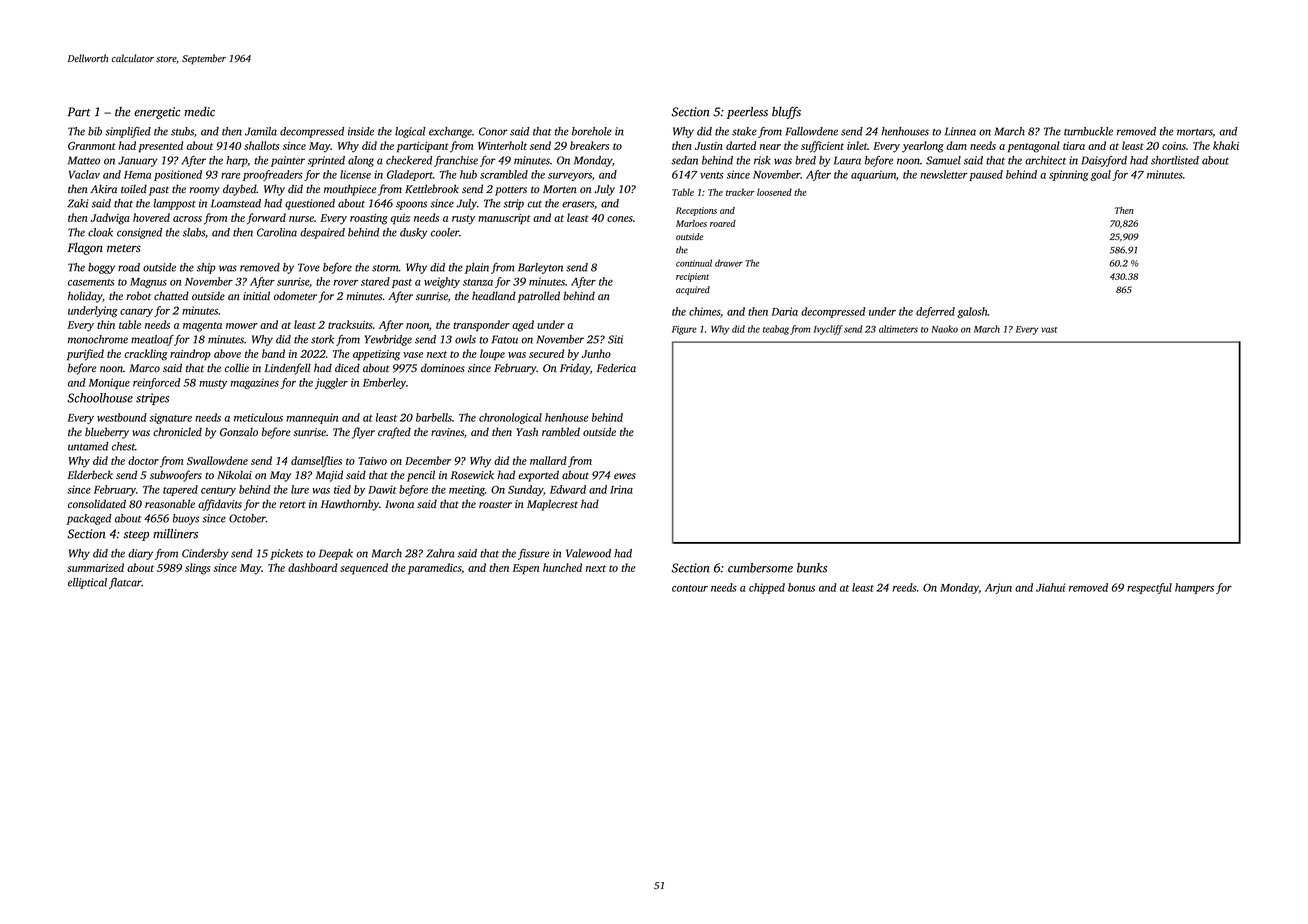 The width and height of the page is (1308, 924). Describe the element at coordinates (747, 113) in the page. I see `peerless` at that location.
